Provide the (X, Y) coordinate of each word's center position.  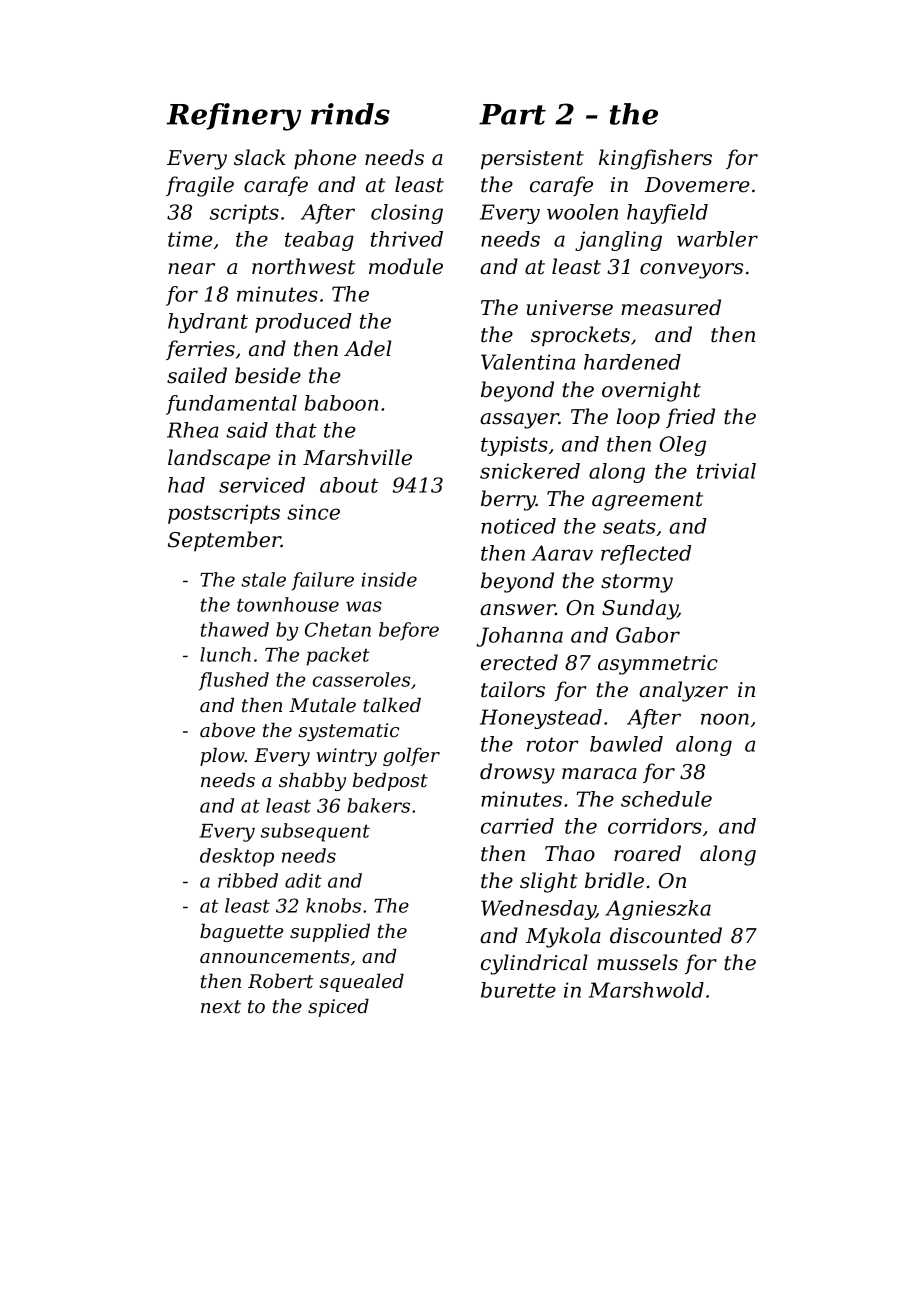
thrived (407, 239)
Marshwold (646, 990)
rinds (350, 114)
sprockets (580, 336)
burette (518, 990)
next (221, 1007)
